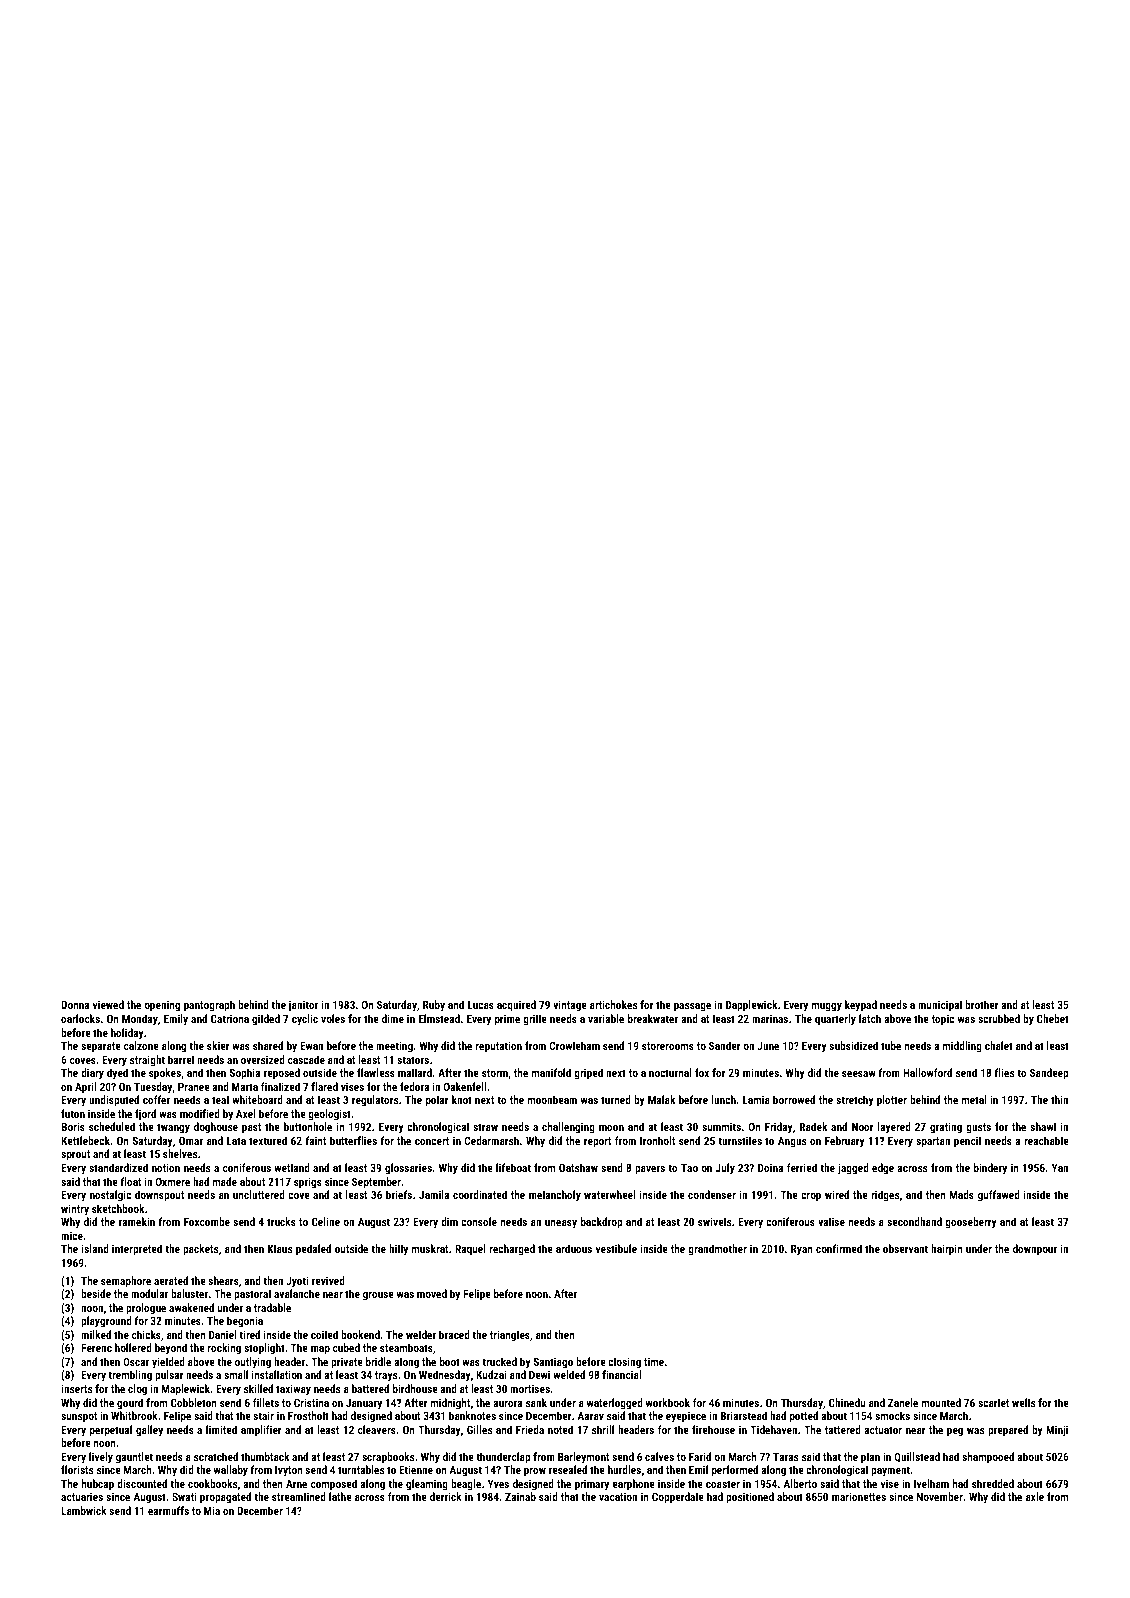 The width and height of the screenshot is (1130, 1598). Describe the element at coordinates (263, 1059) in the screenshot. I see `oversized` at that location.
